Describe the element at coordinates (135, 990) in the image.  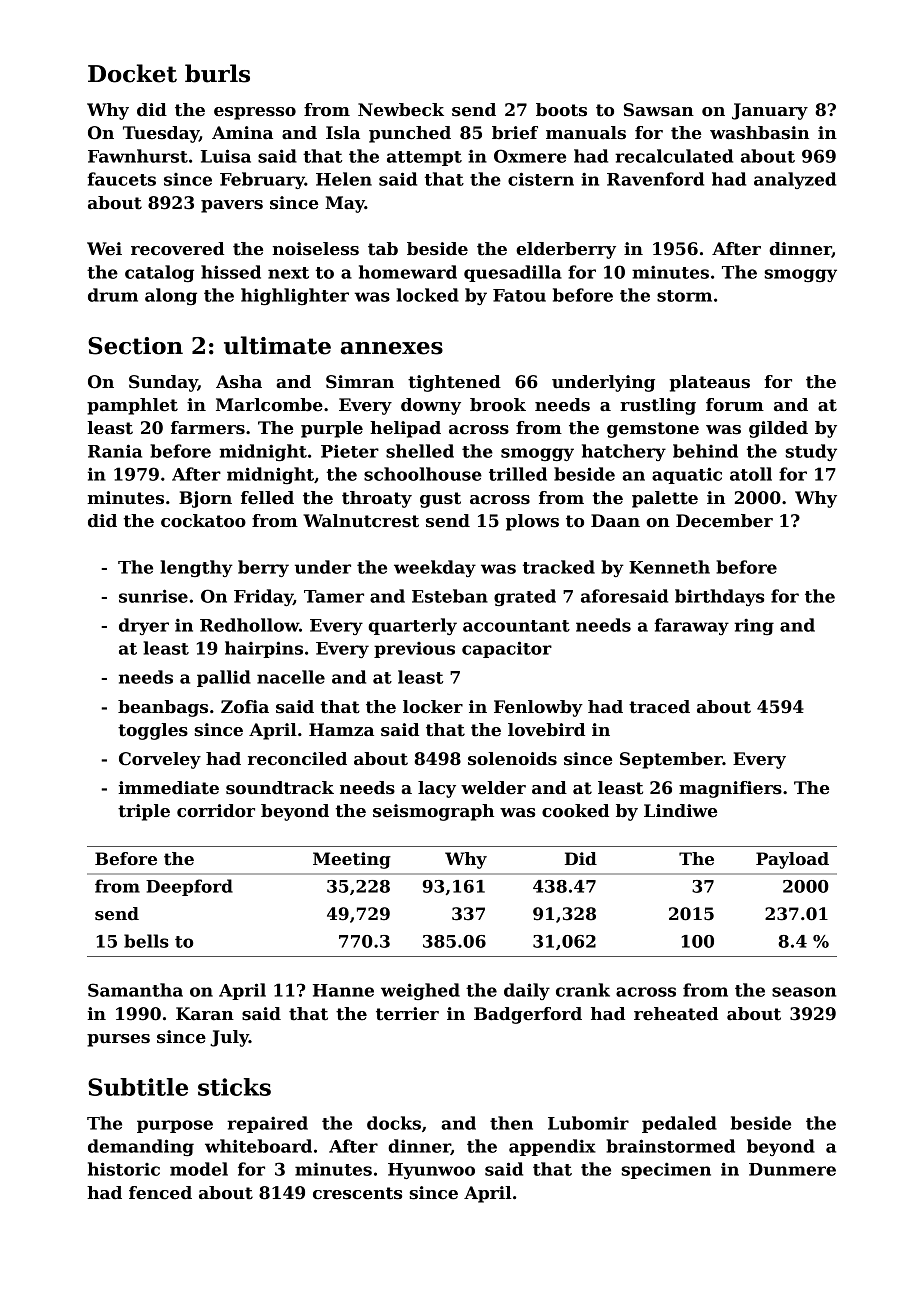
I see `Samantha` at that location.
